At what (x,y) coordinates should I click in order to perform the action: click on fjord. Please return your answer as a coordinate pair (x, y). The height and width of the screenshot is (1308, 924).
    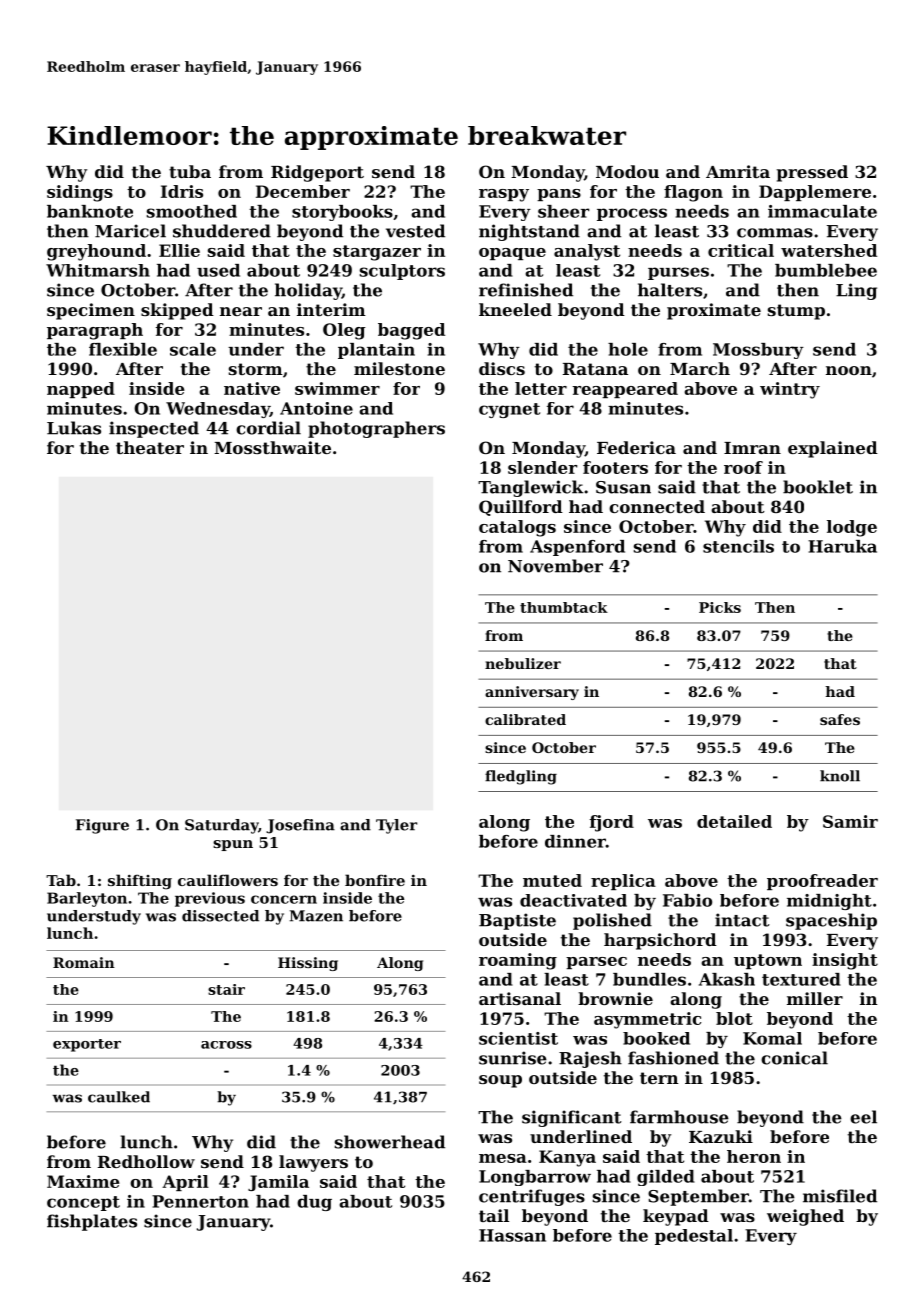
    Looking at the image, I should click on (612, 823).
